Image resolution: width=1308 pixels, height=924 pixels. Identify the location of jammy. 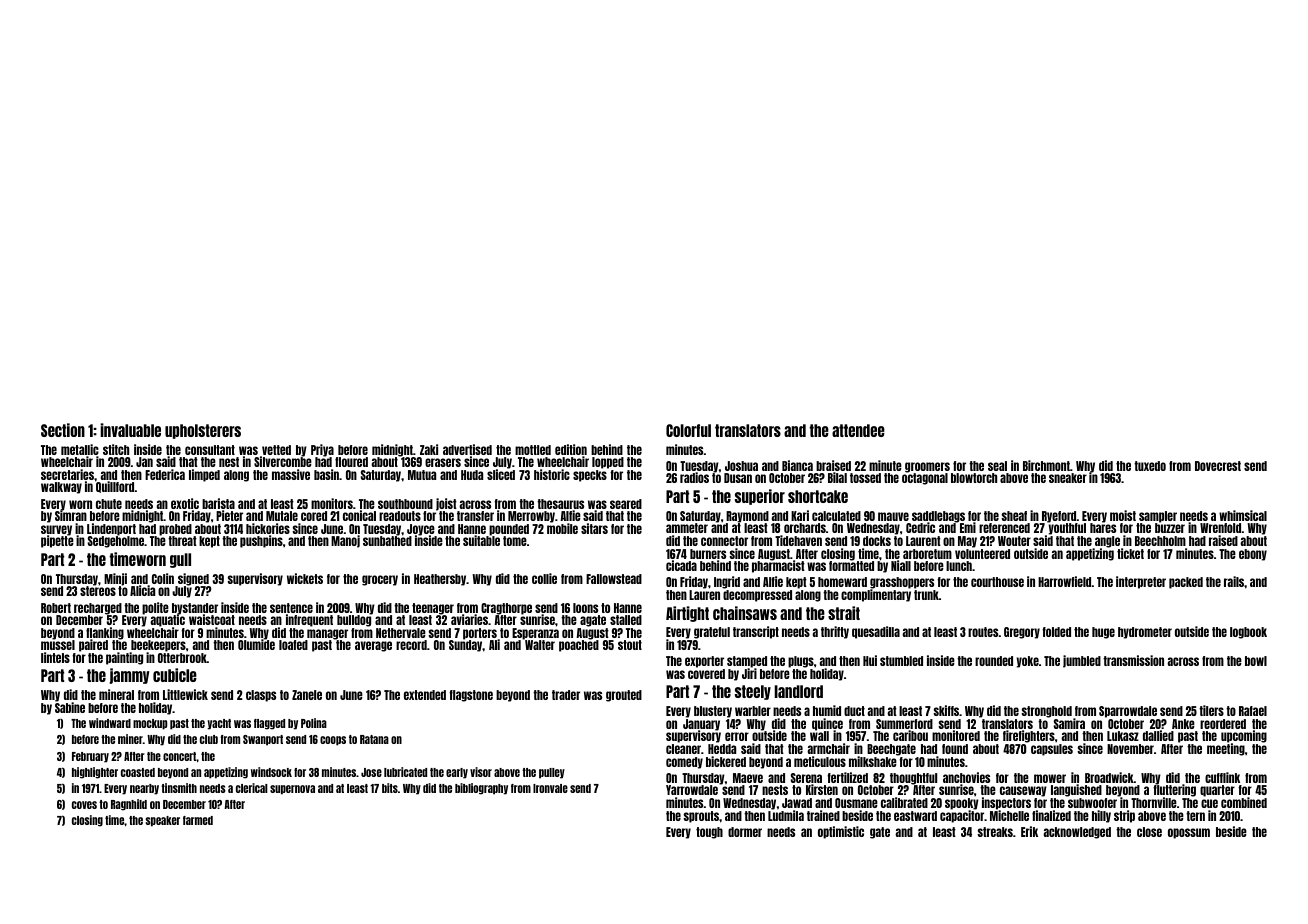
(129, 676).
